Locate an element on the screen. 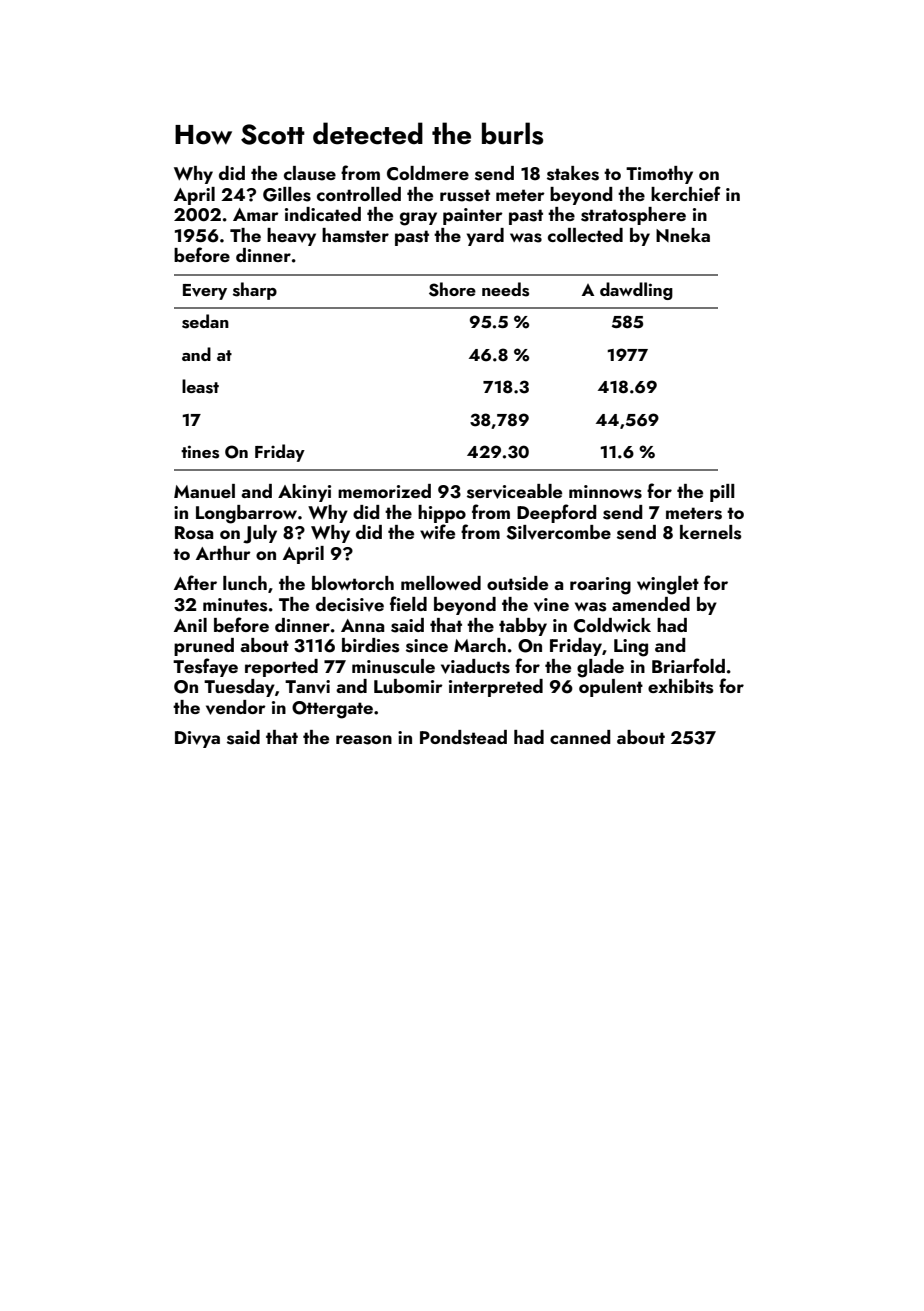 This screenshot has height=1311, width=924. outside is located at coordinates (517, 583).
